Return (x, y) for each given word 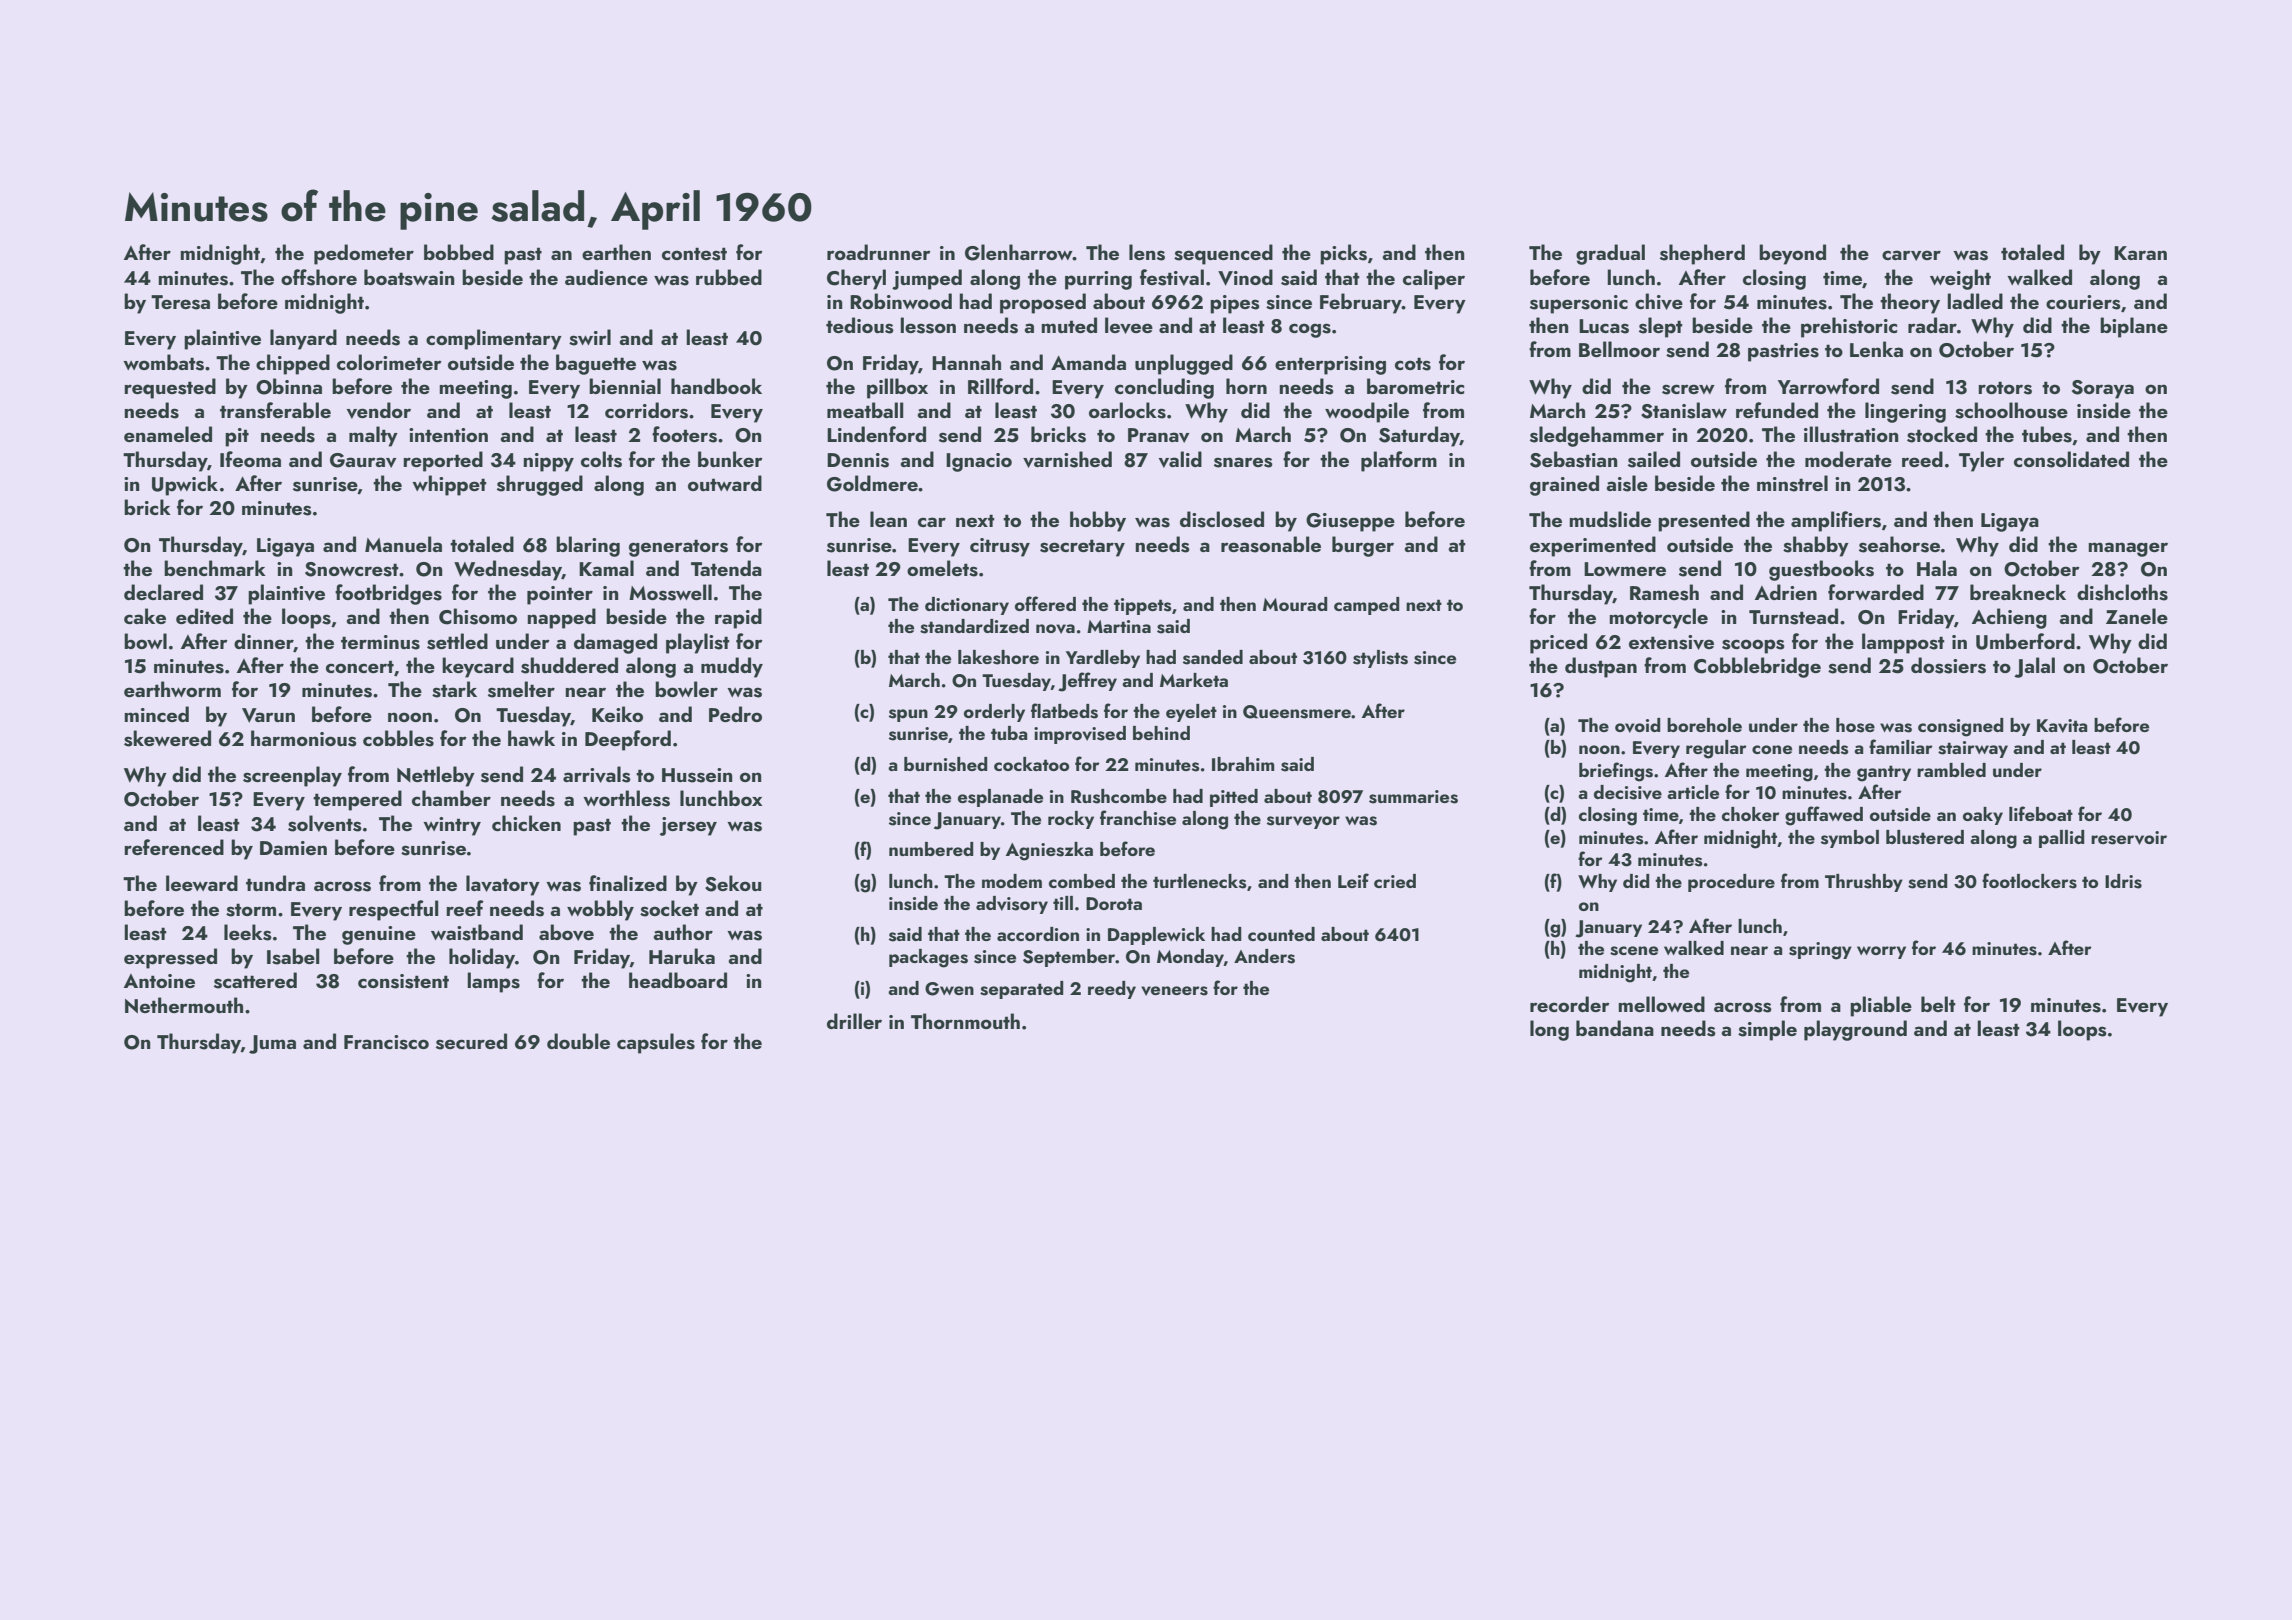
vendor (379, 410)
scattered (255, 980)
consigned (1961, 727)
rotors (2005, 388)
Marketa (1194, 680)
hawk (531, 738)
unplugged (1184, 364)
